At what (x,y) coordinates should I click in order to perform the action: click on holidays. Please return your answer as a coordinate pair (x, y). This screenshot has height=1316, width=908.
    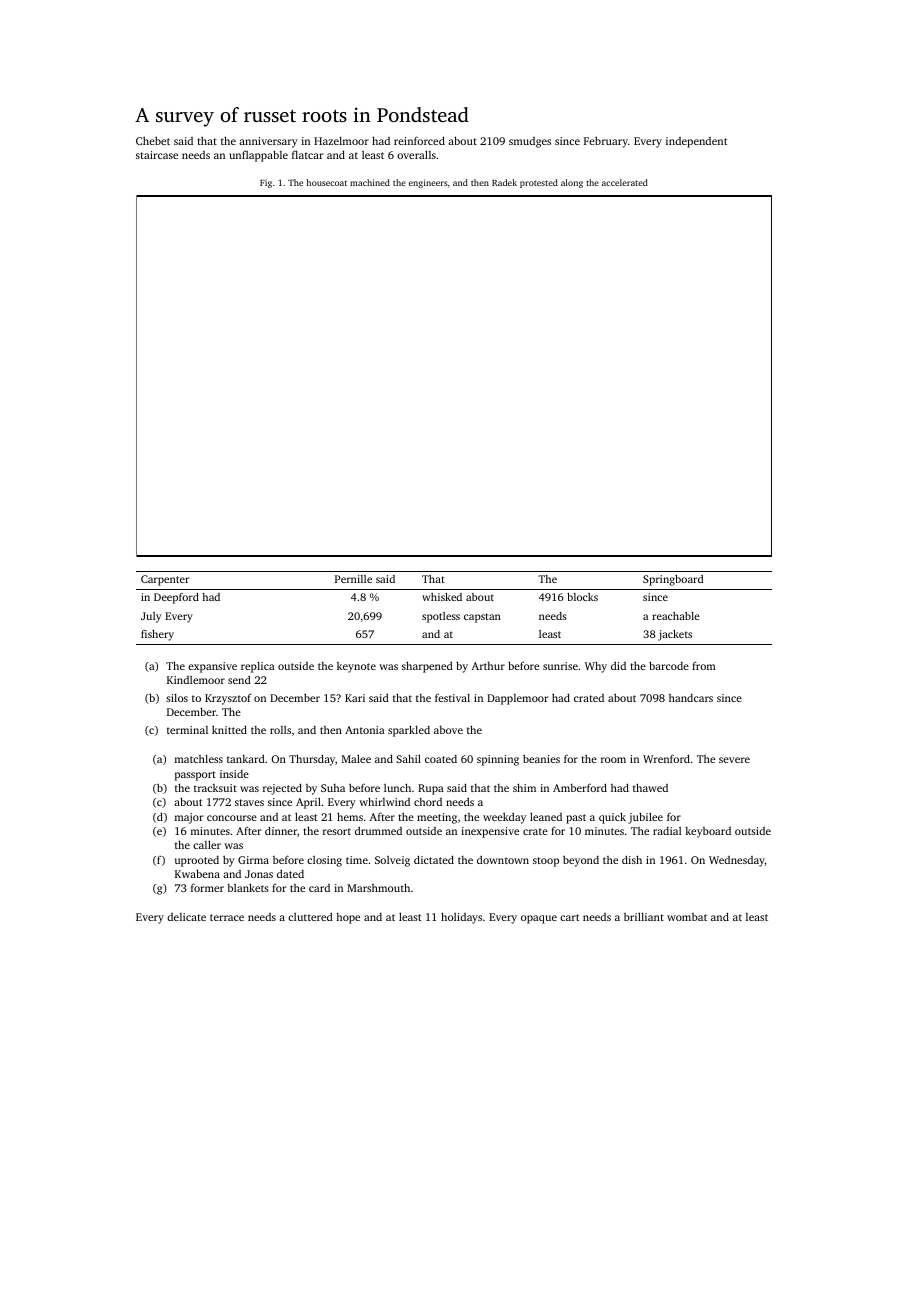
    Looking at the image, I should click on (461, 918).
